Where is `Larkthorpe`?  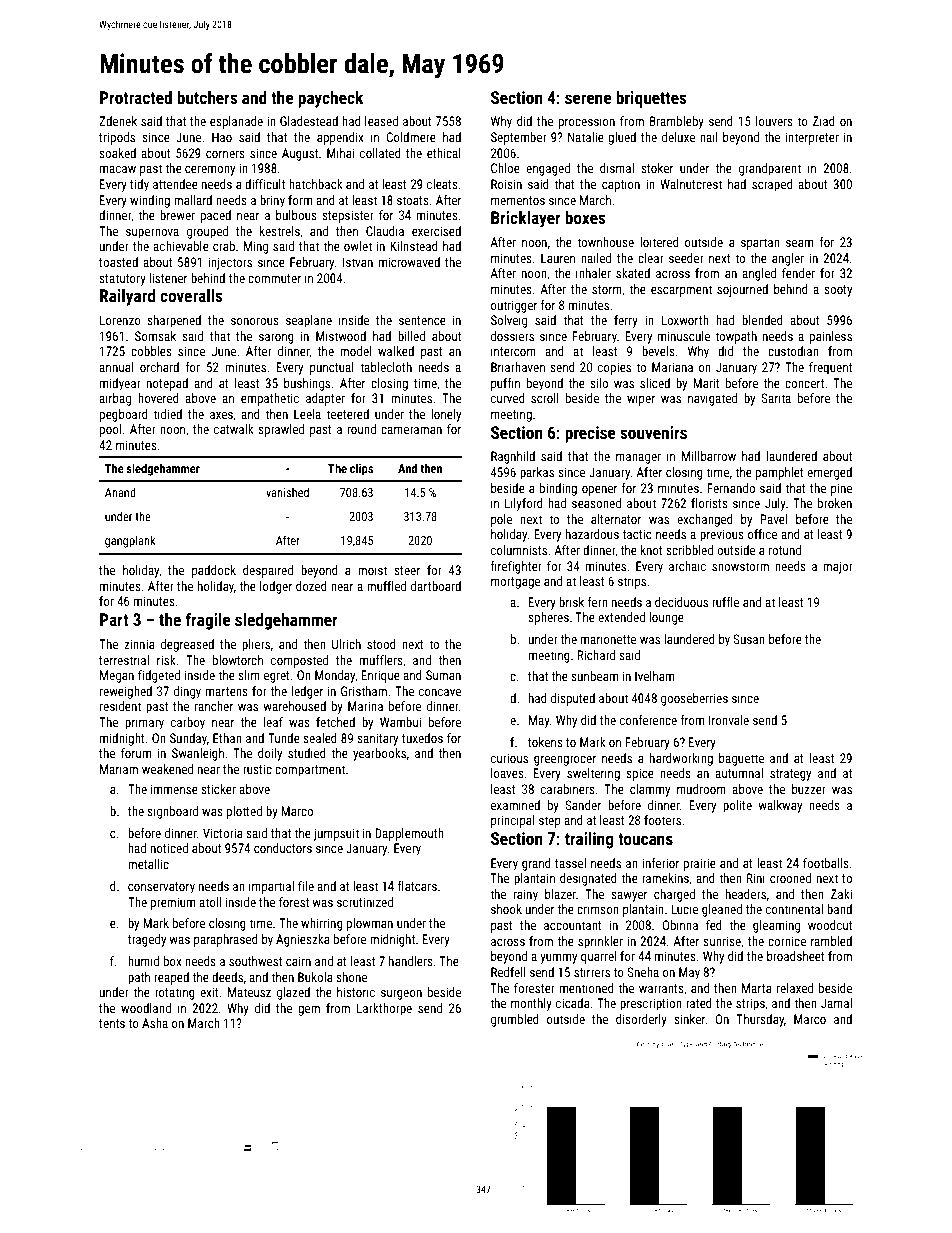
Larkthorpe is located at coordinates (384, 1009).
